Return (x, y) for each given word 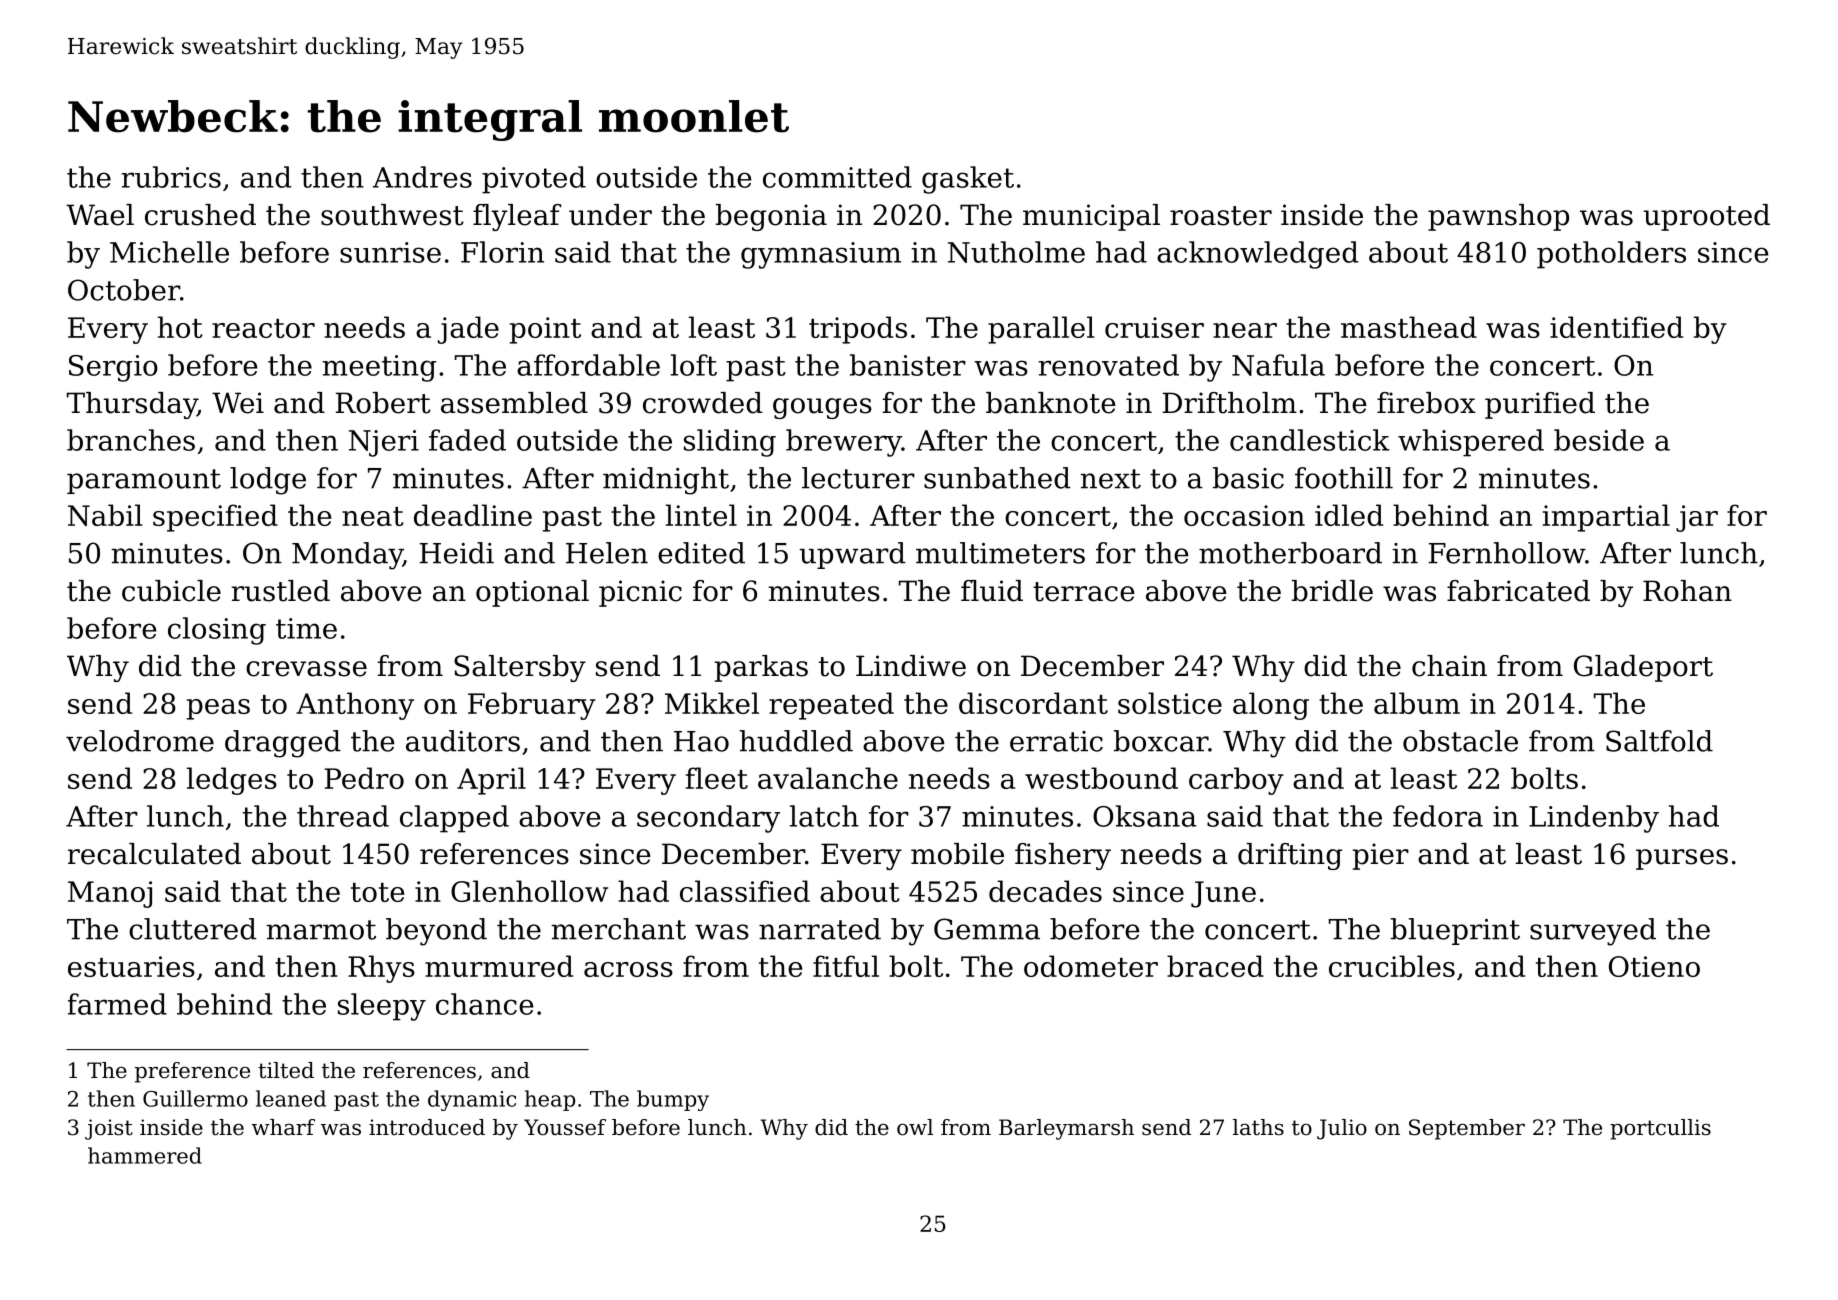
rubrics (171, 177)
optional (532, 593)
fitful (846, 966)
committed (837, 177)
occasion (1244, 515)
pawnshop (1498, 217)
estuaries (131, 966)
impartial (1606, 518)
